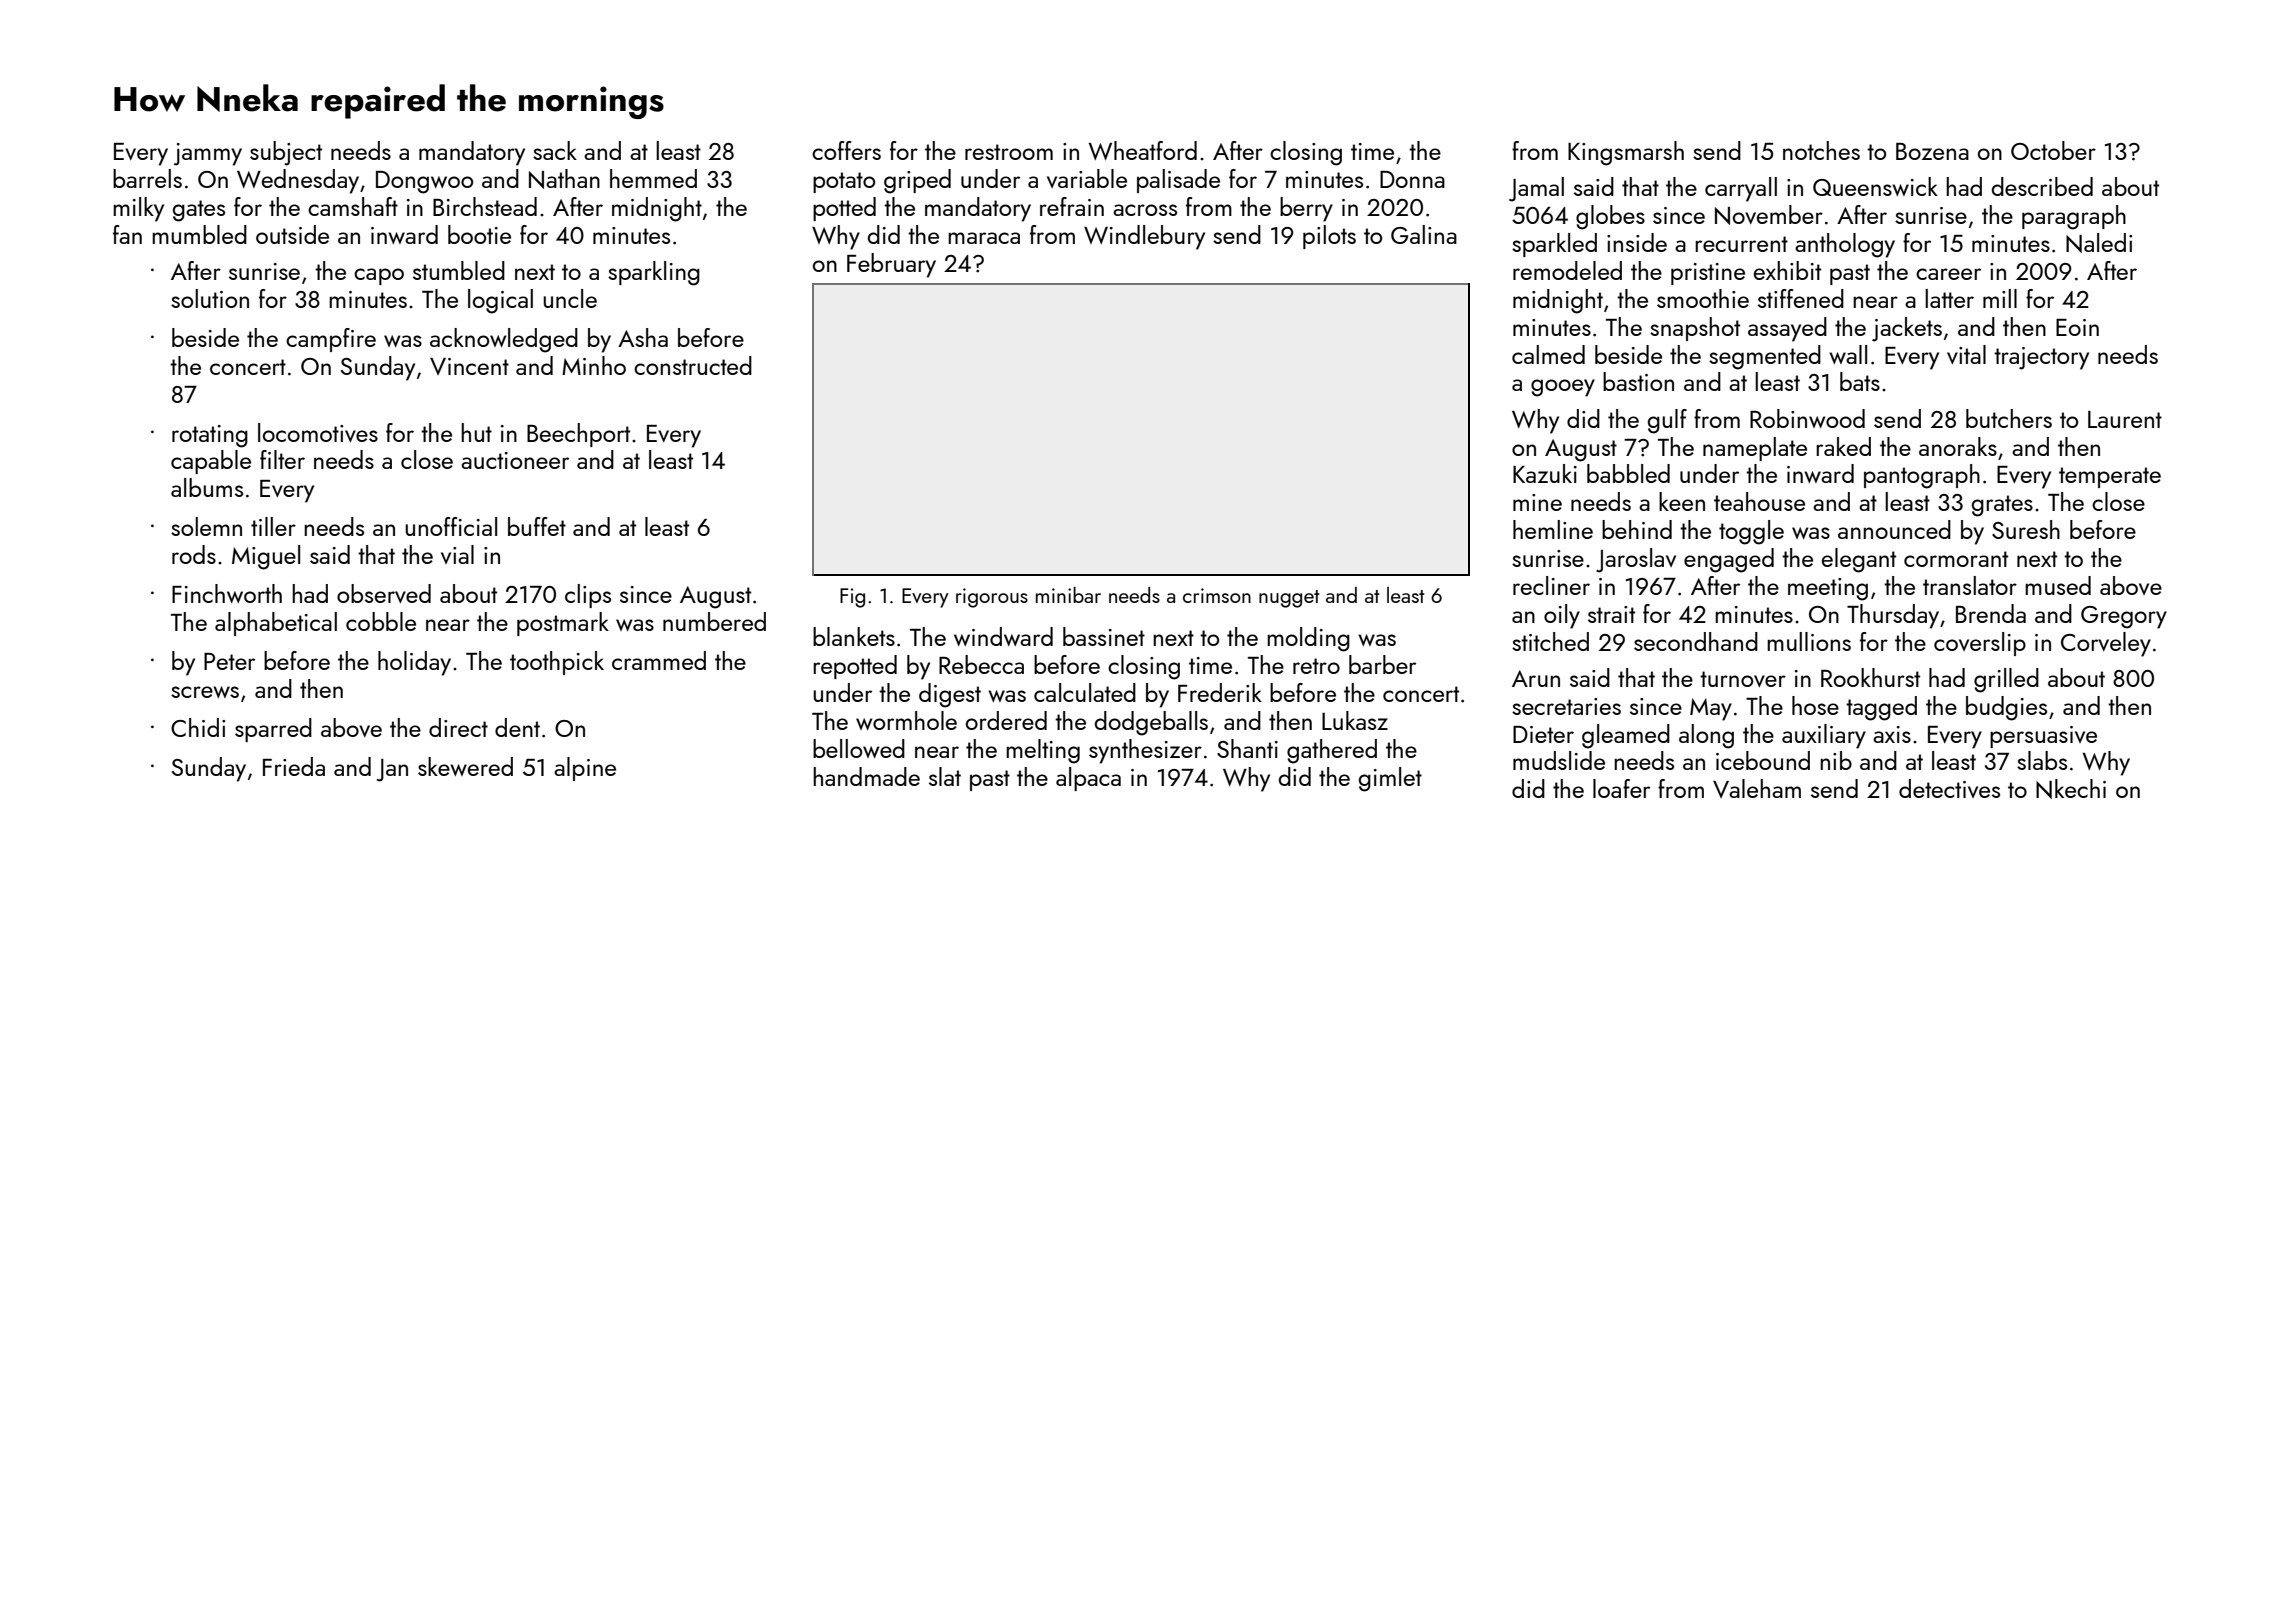 The image size is (2282, 1614). What do you see at coordinates (294, 766) in the document?
I see `Frieda` at bounding box center [294, 766].
